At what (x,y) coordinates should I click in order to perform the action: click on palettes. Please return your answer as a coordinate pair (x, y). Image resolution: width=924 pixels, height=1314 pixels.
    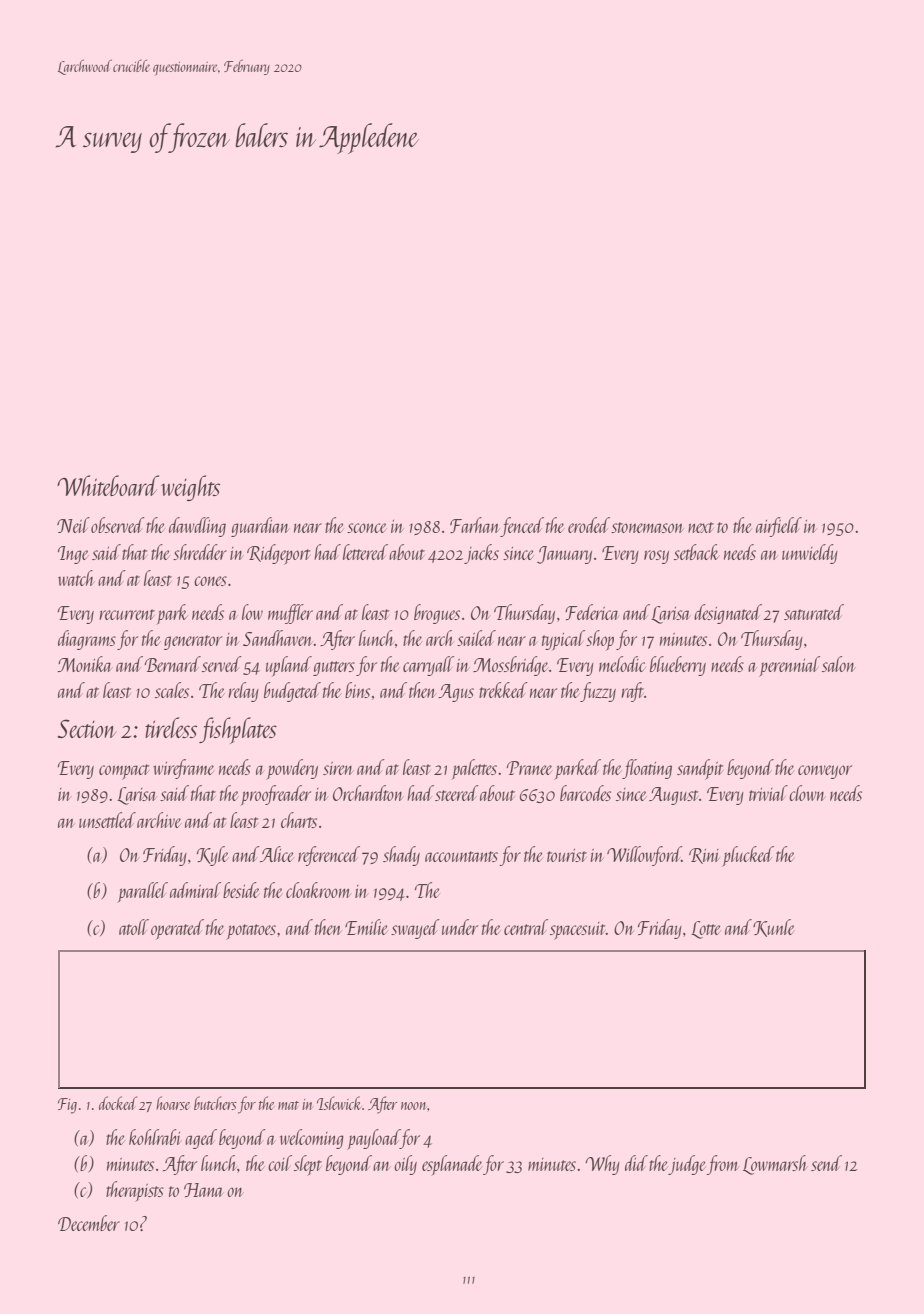
    Looking at the image, I should click on (474, 769).
